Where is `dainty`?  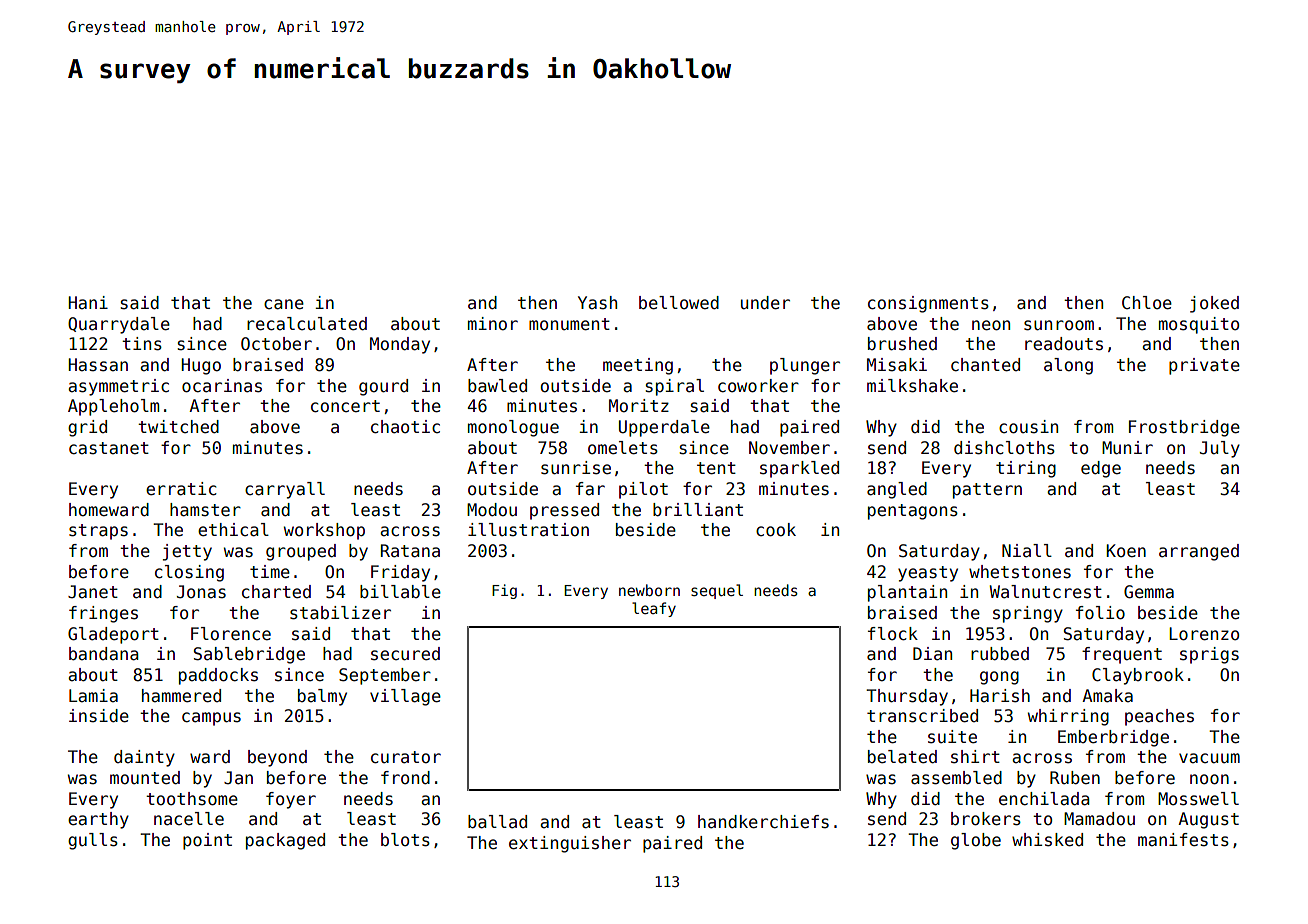 dainty is located at coordinates (144, 758).
